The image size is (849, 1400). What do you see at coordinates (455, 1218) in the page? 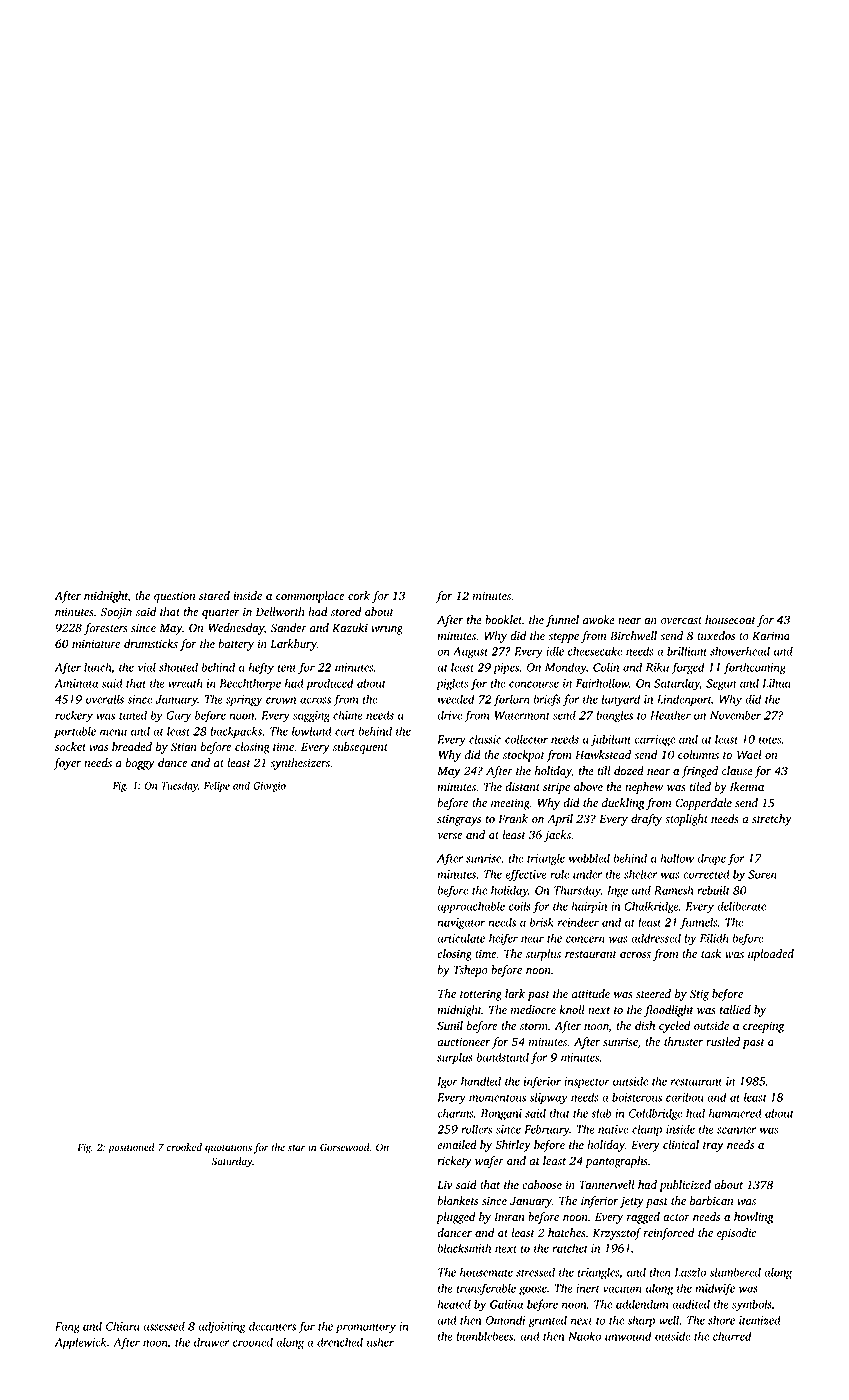
I see `plugged` at bounding box center [455, 1218].
